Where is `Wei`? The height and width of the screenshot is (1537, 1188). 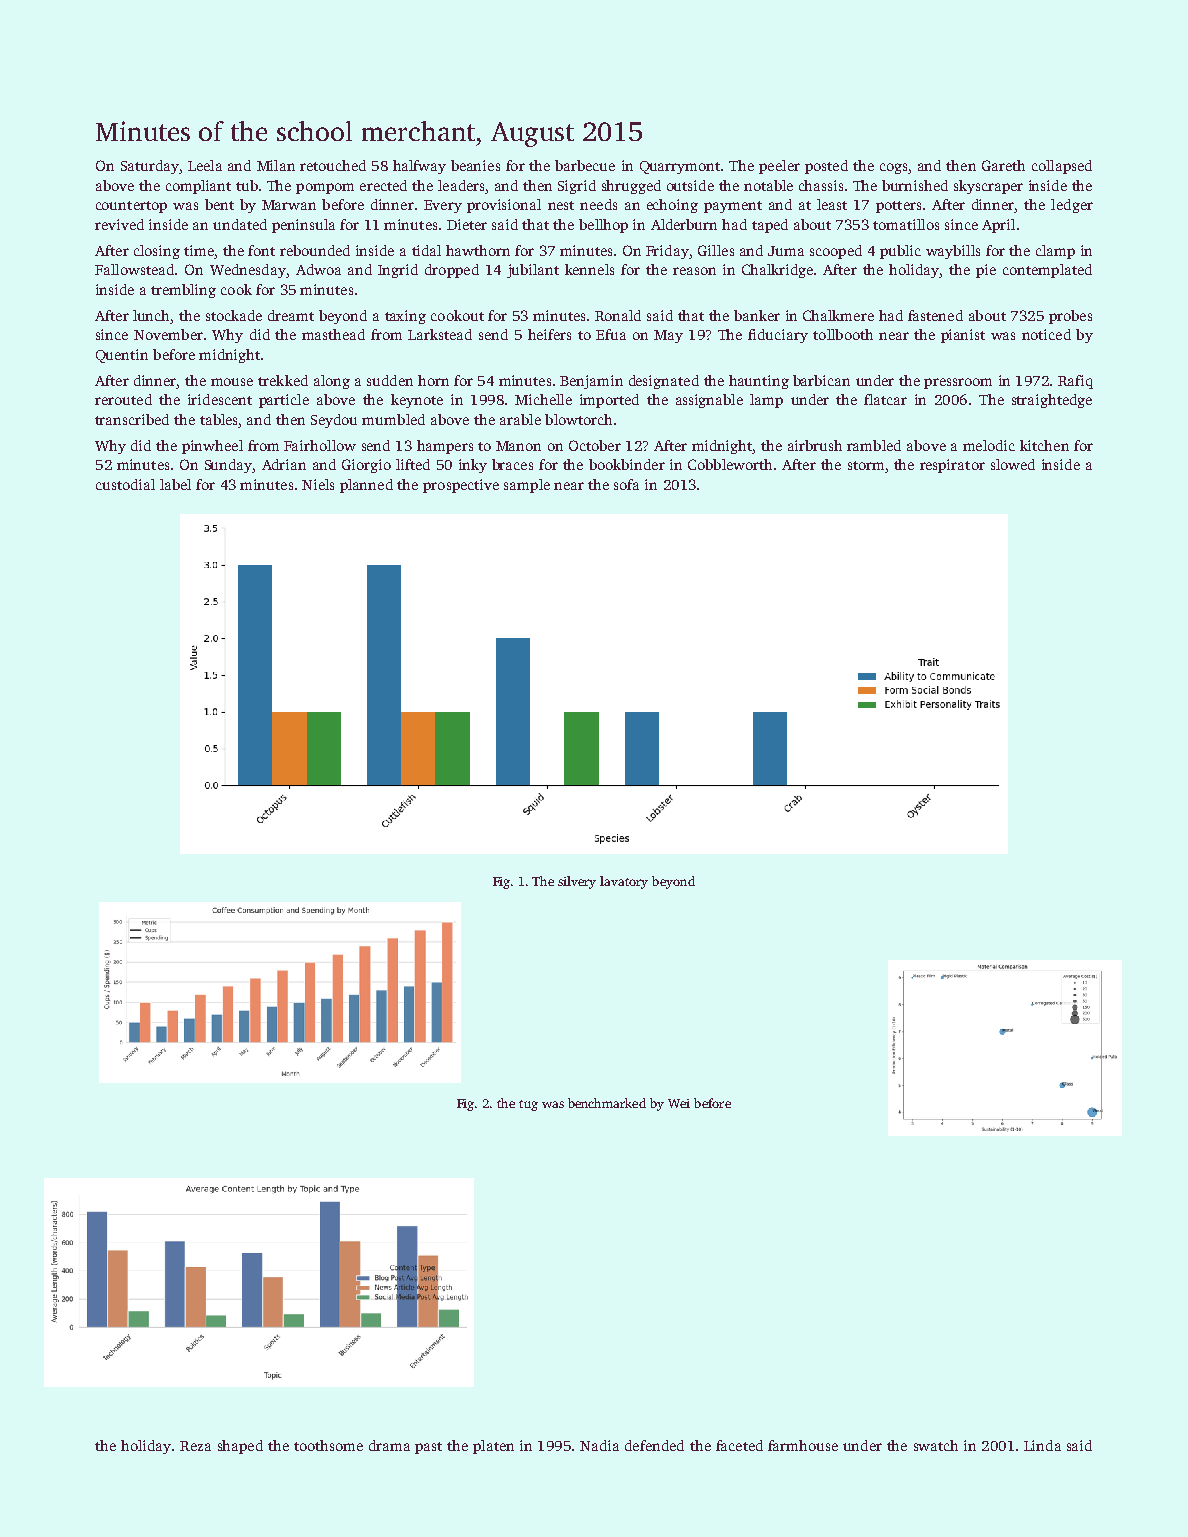 Wei is located at coordinates (679, 1103).
